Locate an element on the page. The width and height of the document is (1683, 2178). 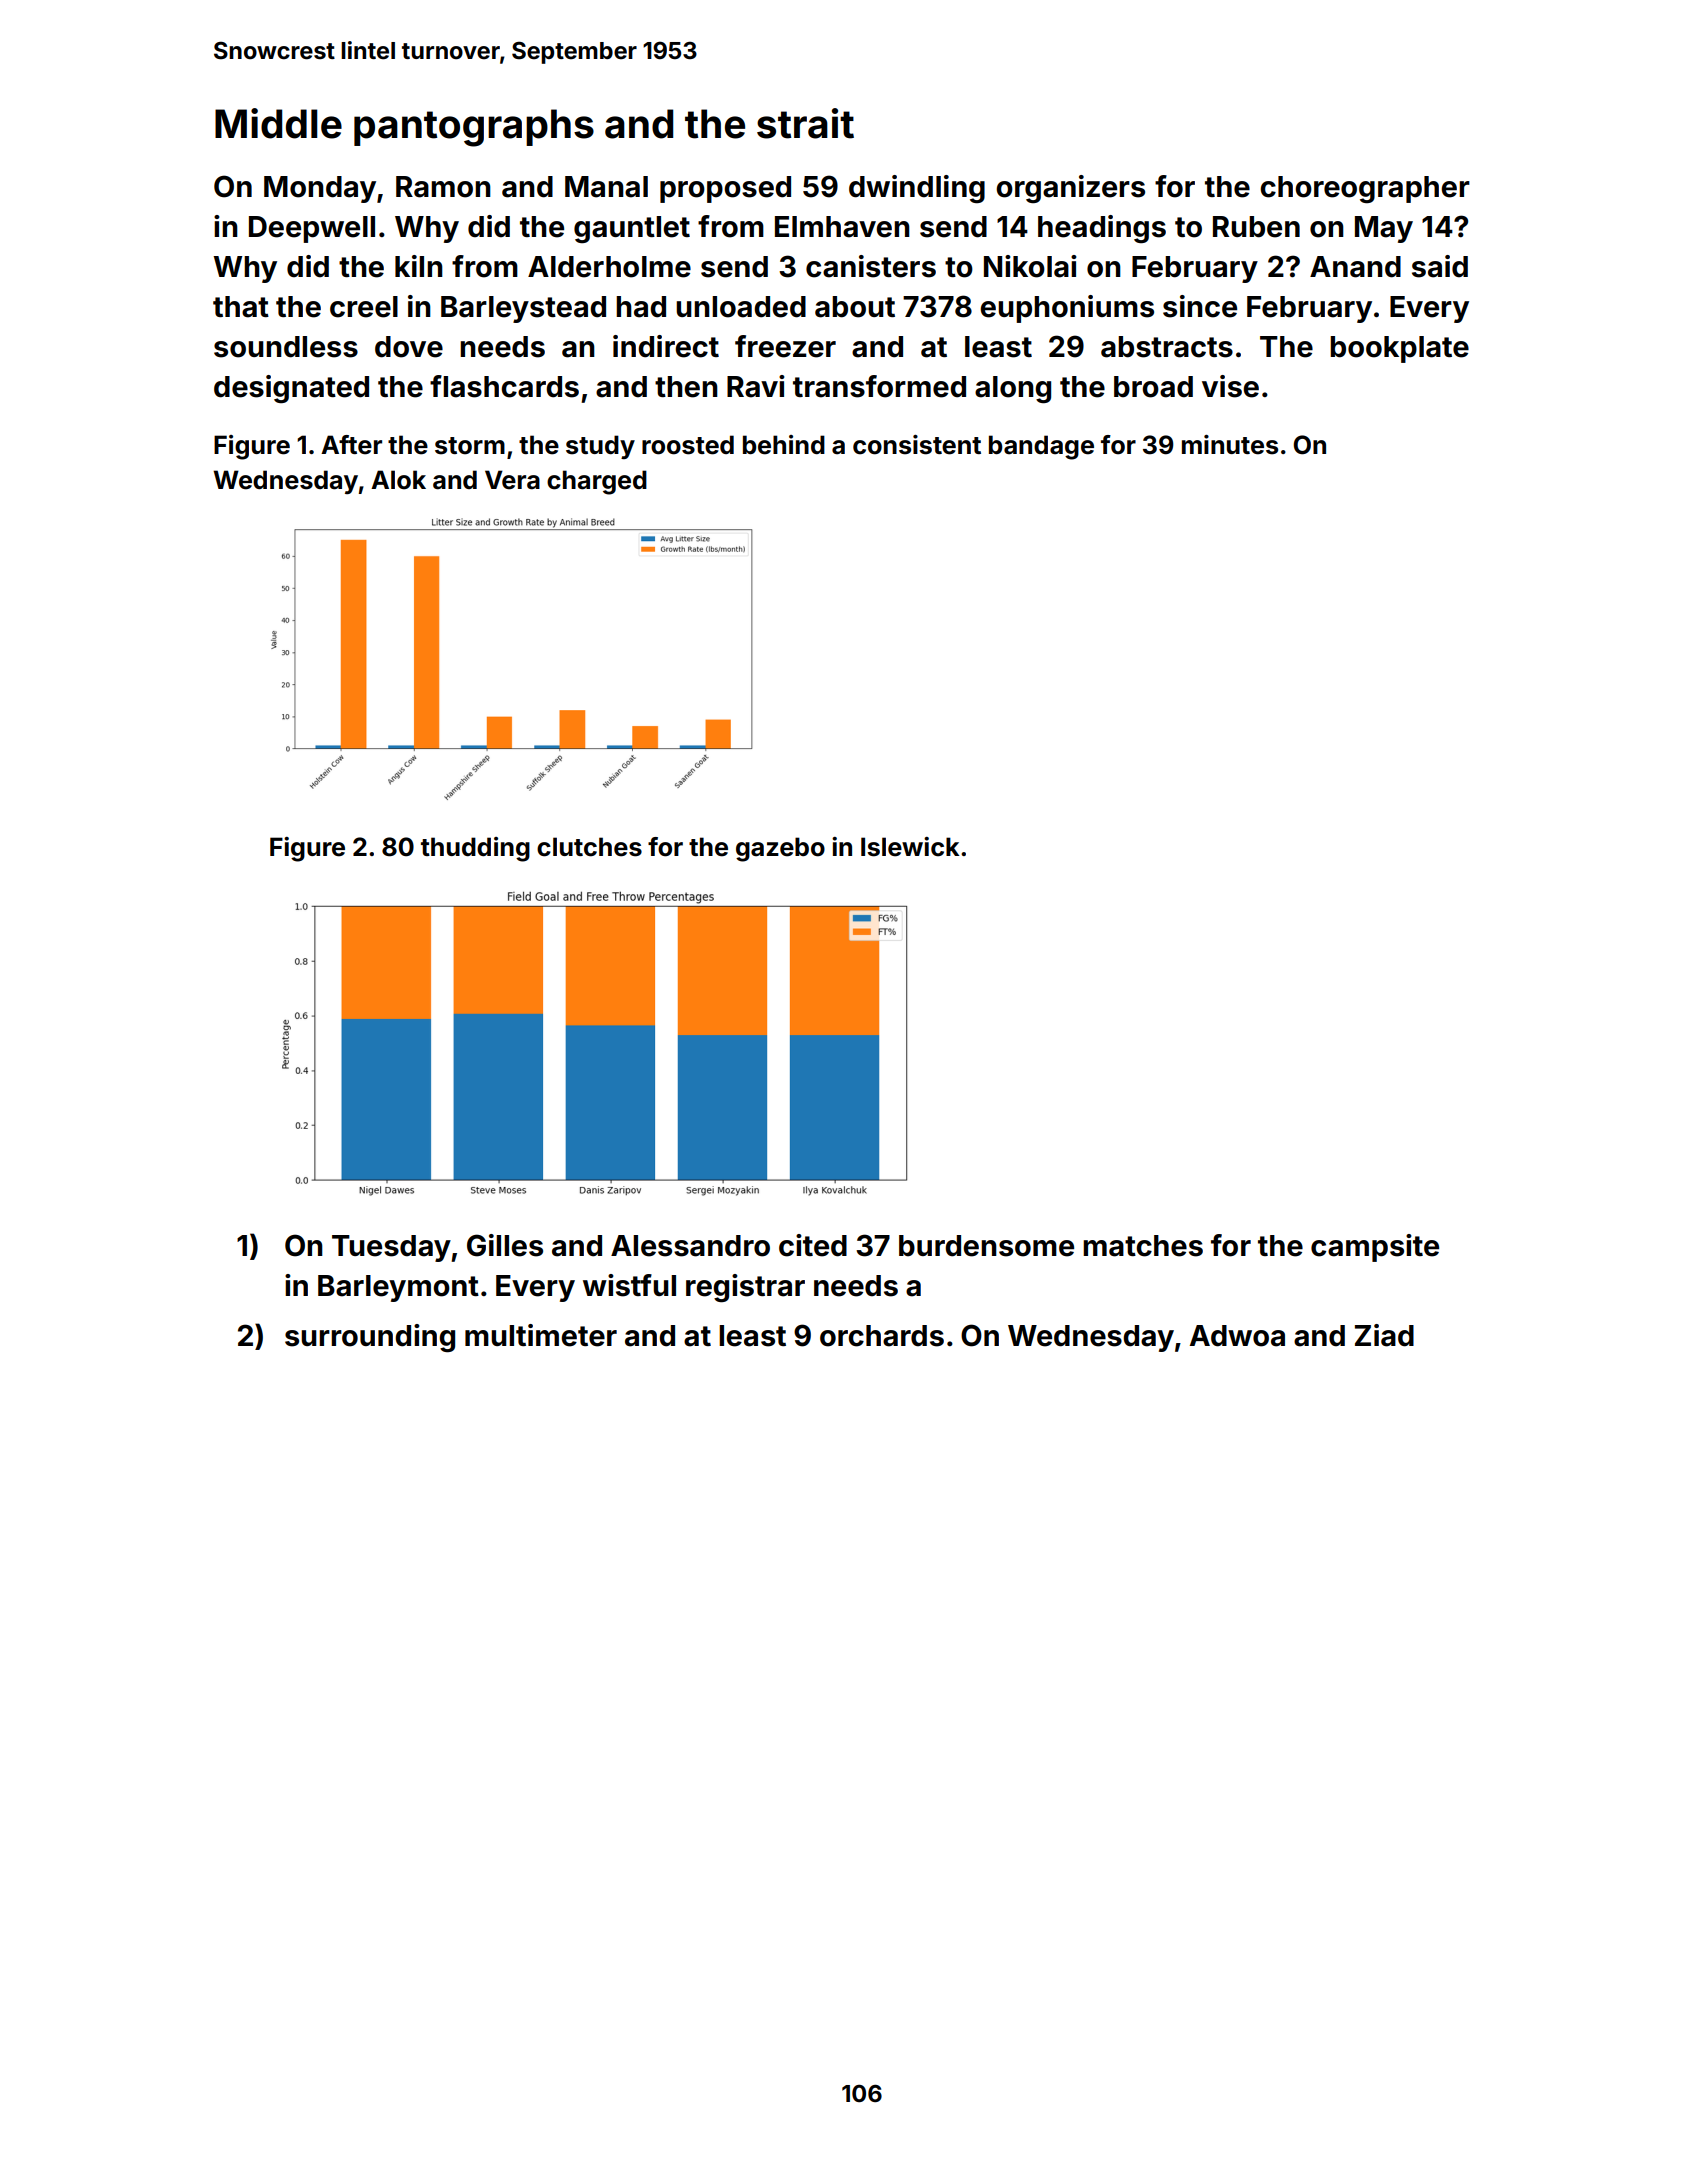
cited is located at coordinates (813, 1245).
